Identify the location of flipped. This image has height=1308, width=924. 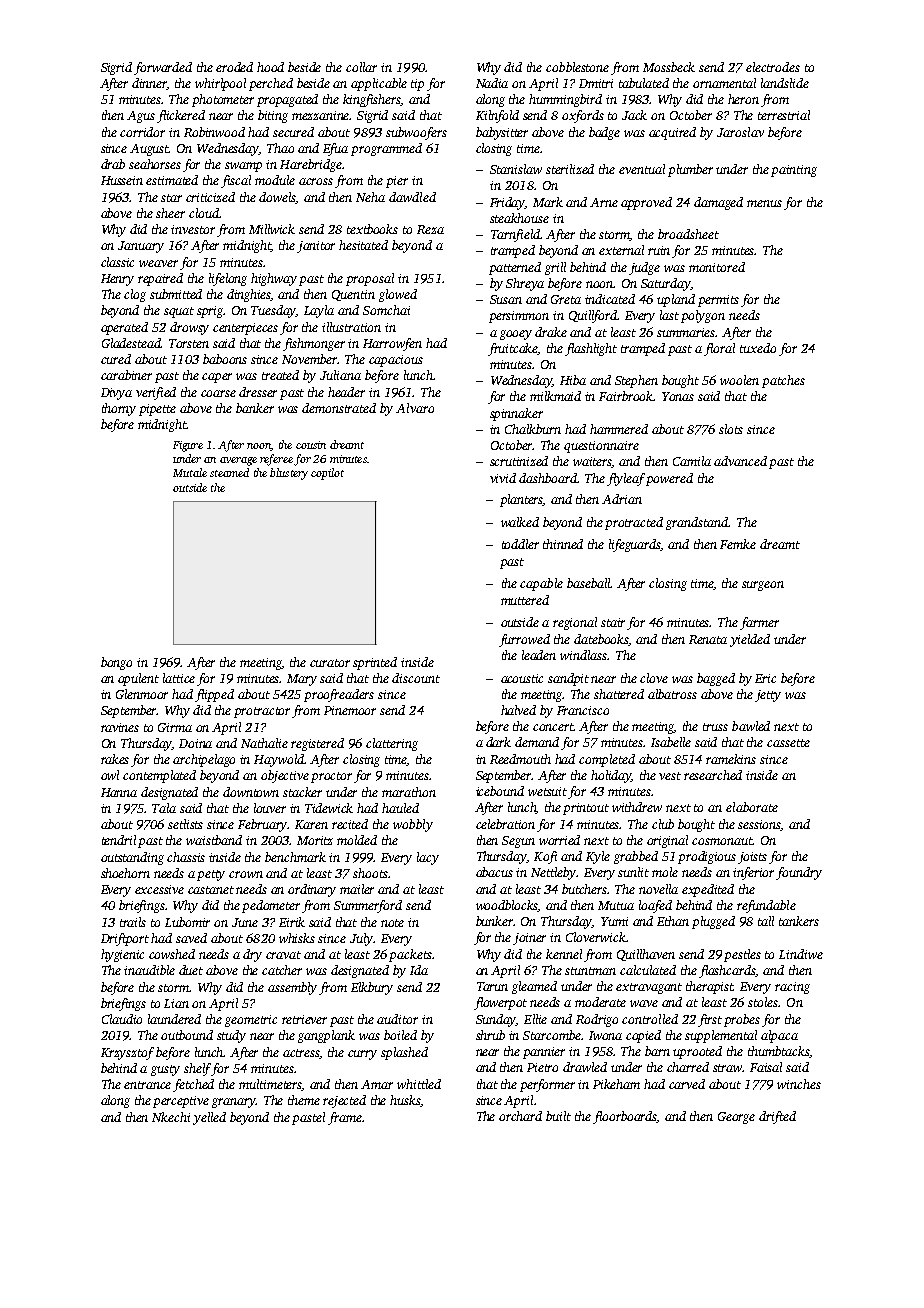
(214, 695).
